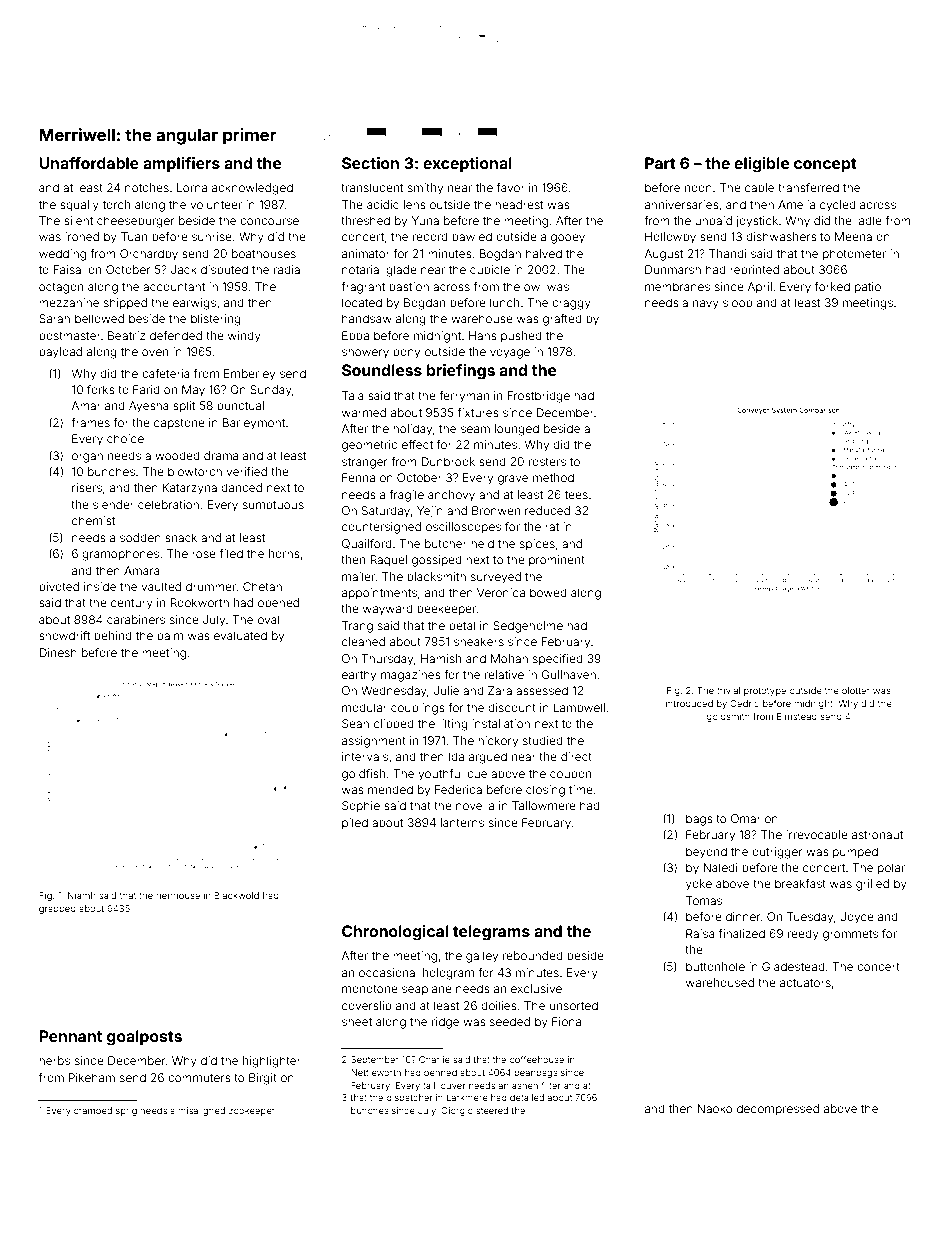 The height and width of the screenshot is (1233, 952). What do you see at coordinates (576, 495) in the screenshot?
I see `tees` at bounding box center [576, 495].
